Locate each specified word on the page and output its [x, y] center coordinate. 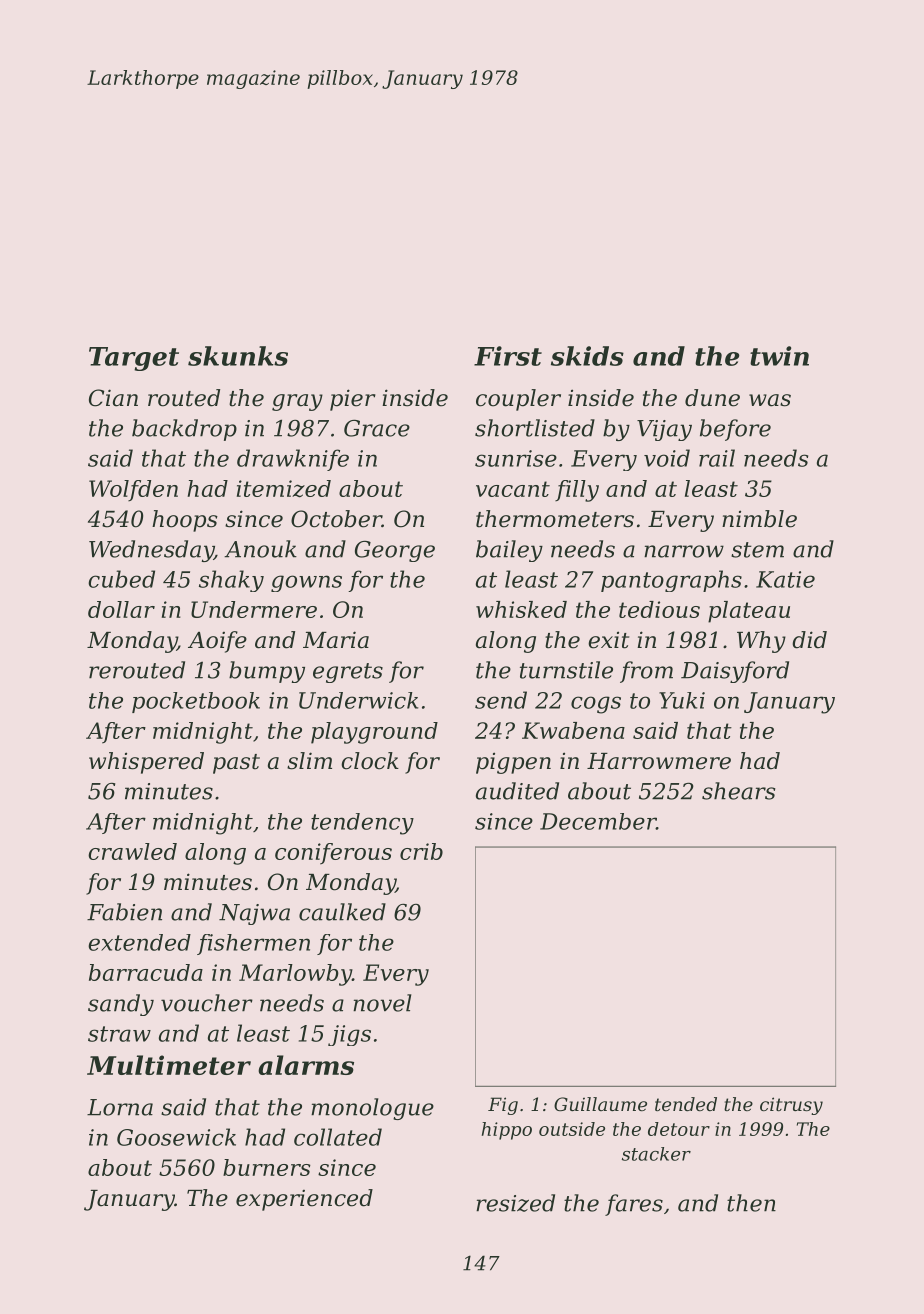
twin [779, 356]
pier [353, 400]
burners [267, 1167]
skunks [238, 356]
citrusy [791, 1106]
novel [382, 1003]
